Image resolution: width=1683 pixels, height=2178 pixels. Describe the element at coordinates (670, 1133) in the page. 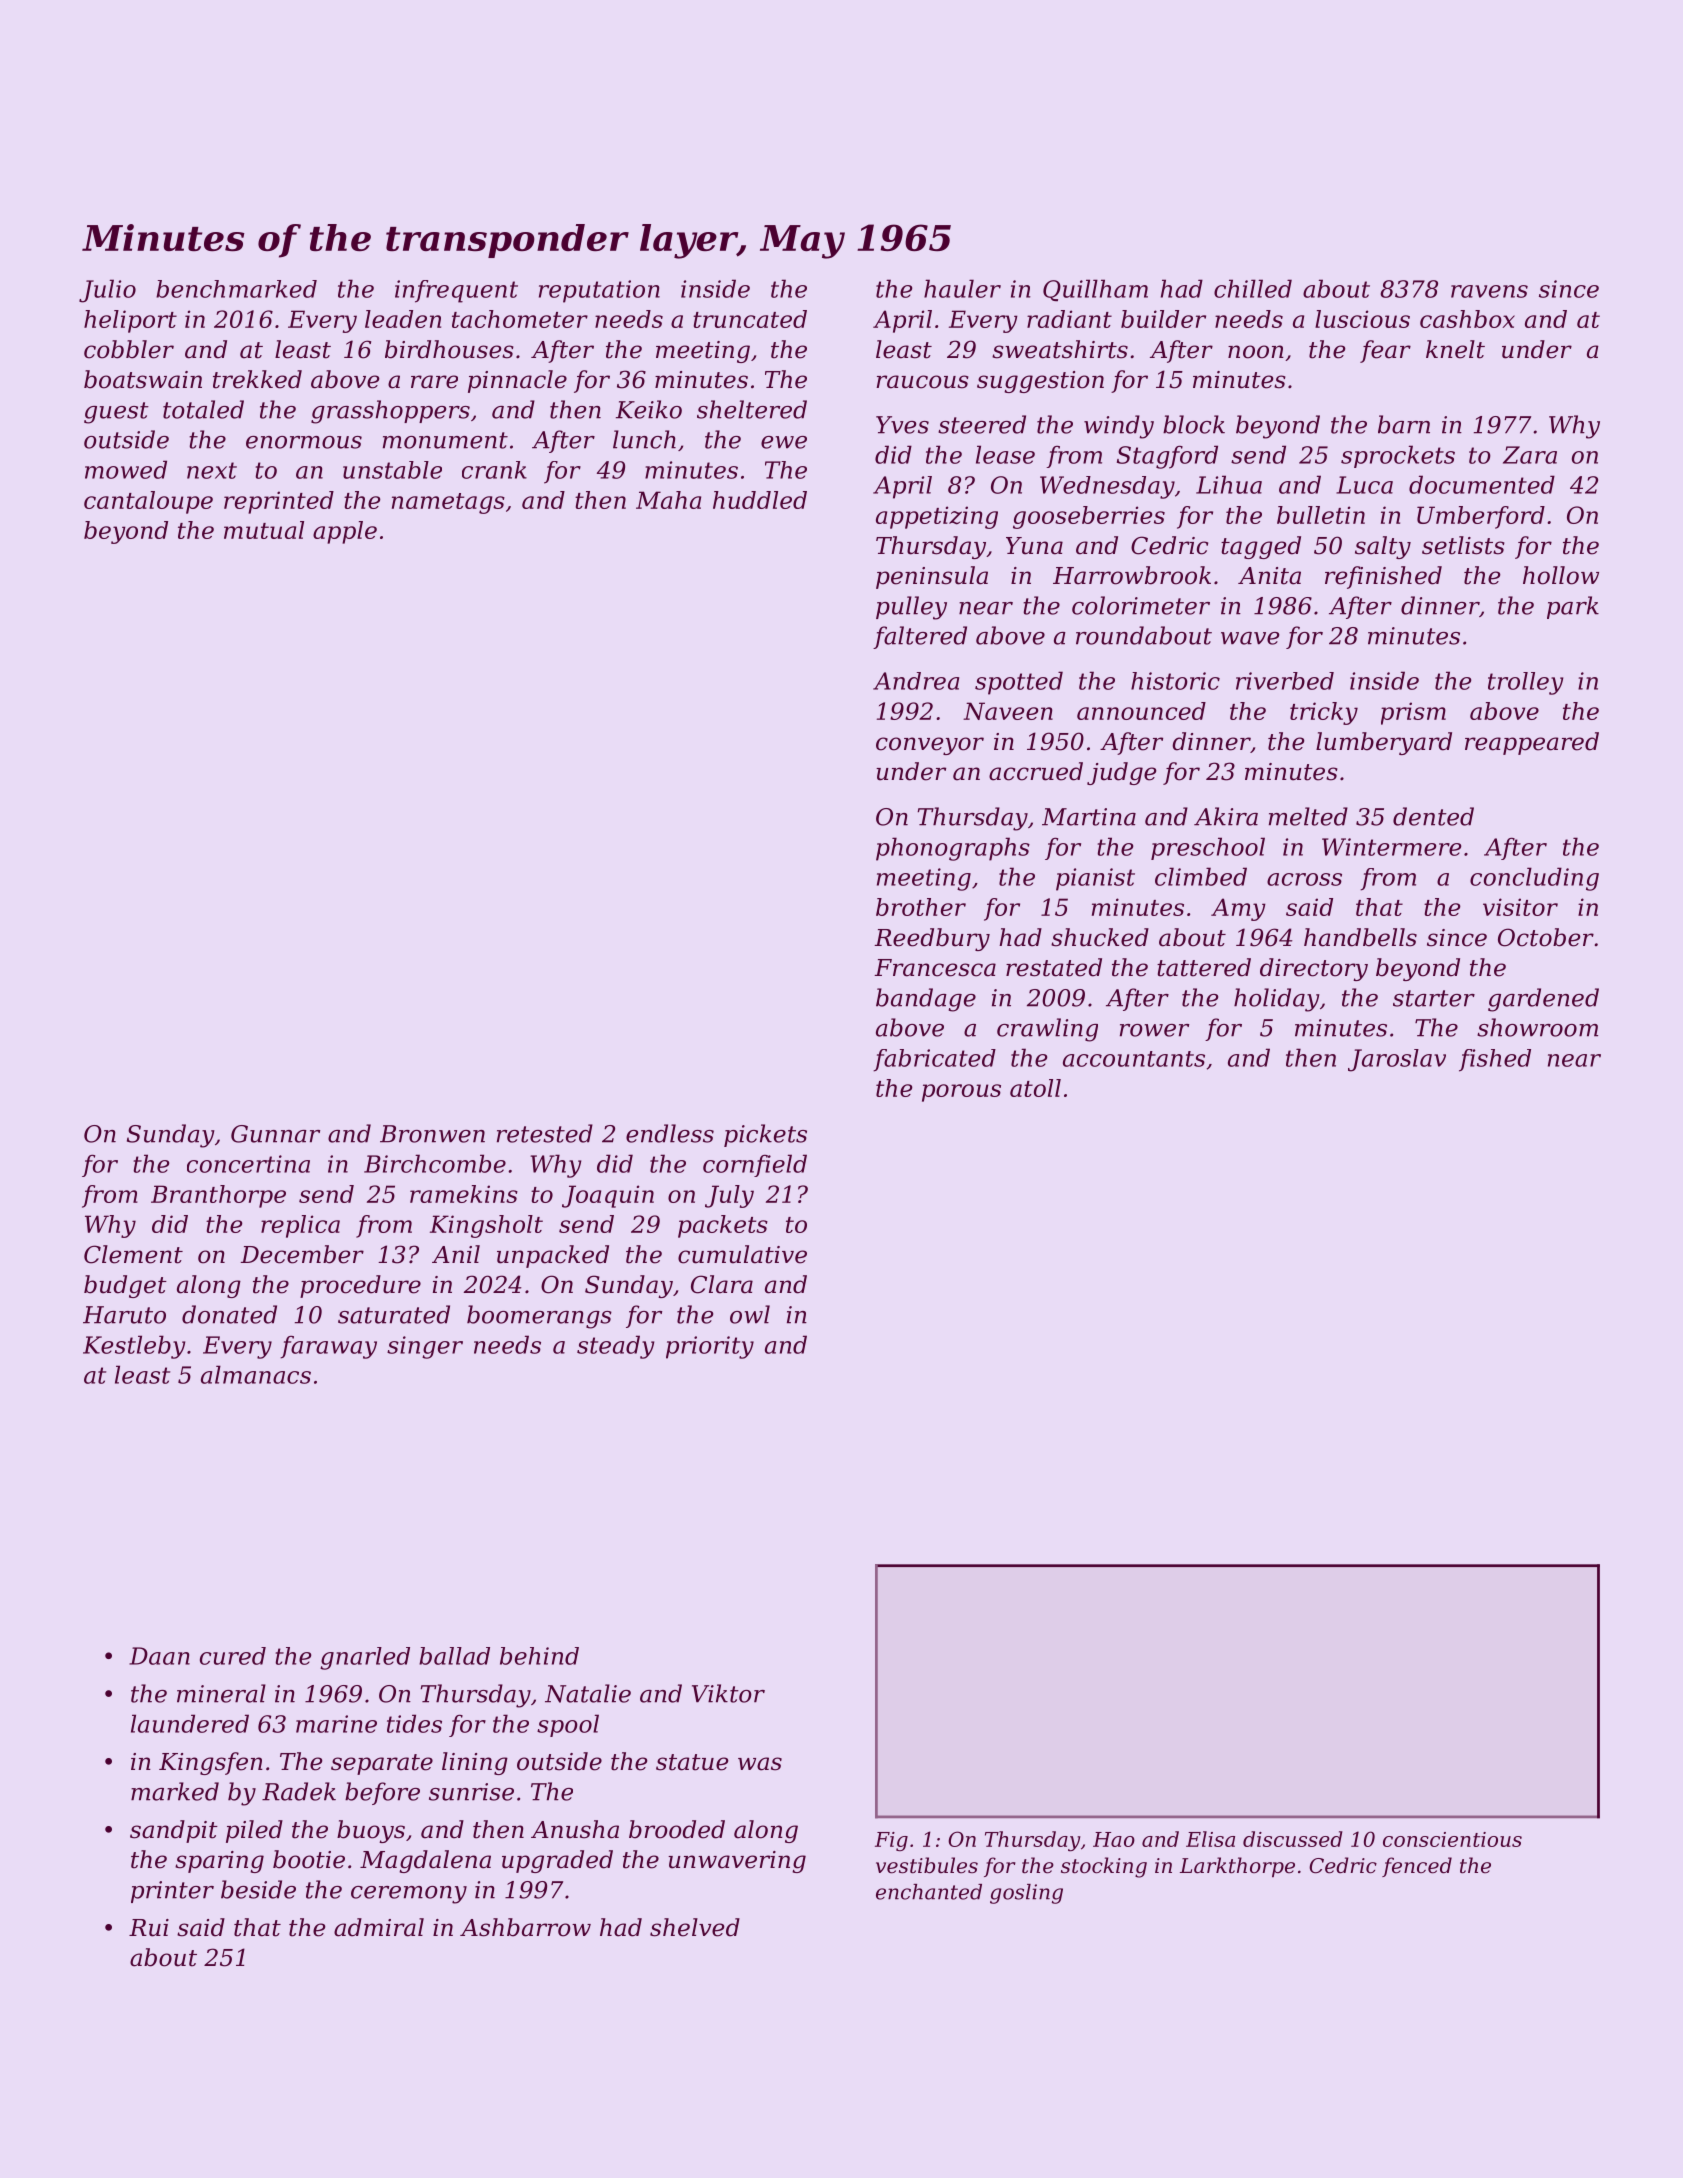

I see `endless` at that location.
